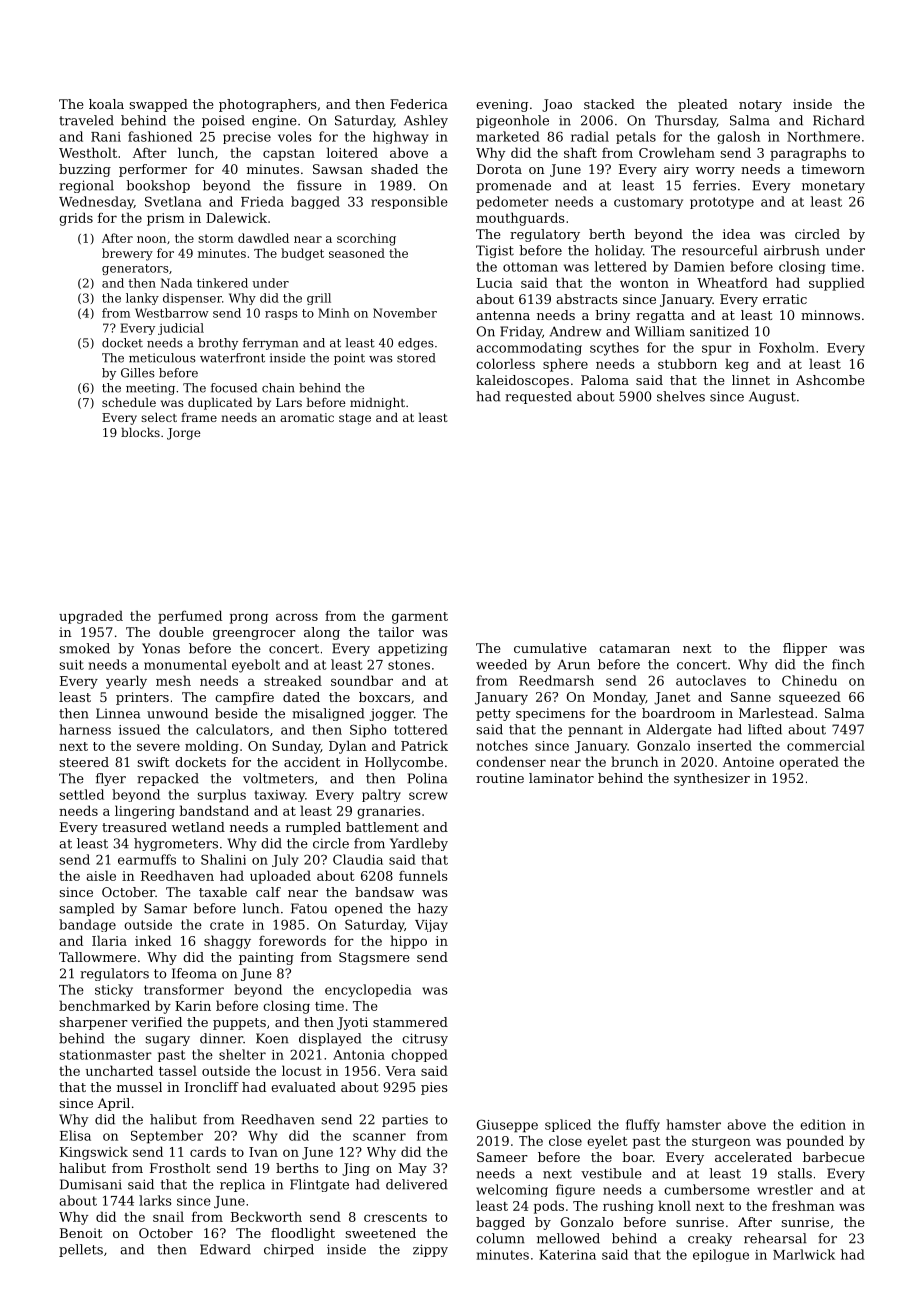  Describe the element at coordinates (183, 434) in the document. I see `Jorge` at that location.
